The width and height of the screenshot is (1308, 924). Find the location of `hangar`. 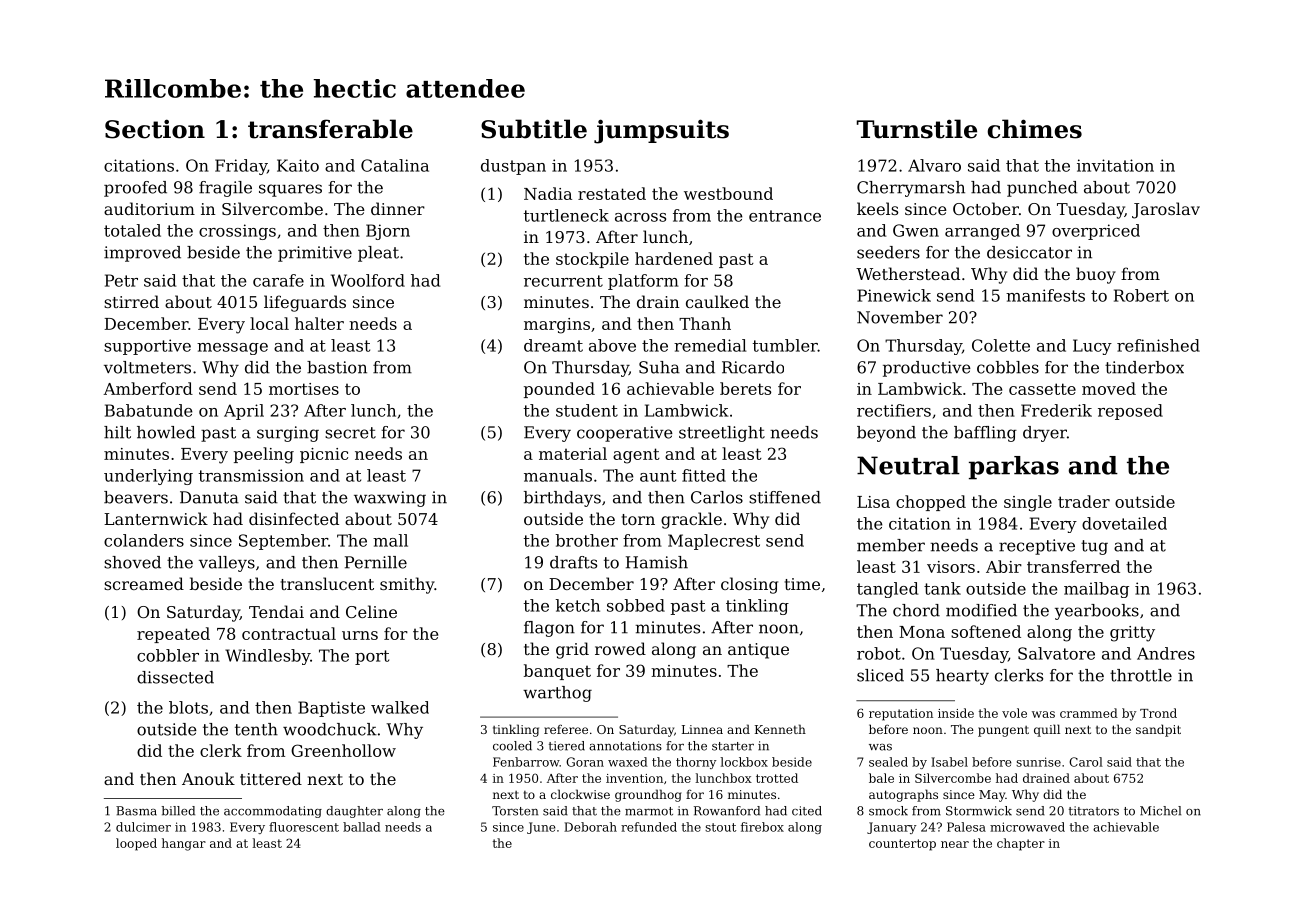

hangar is located at coordinates (184, 844).
